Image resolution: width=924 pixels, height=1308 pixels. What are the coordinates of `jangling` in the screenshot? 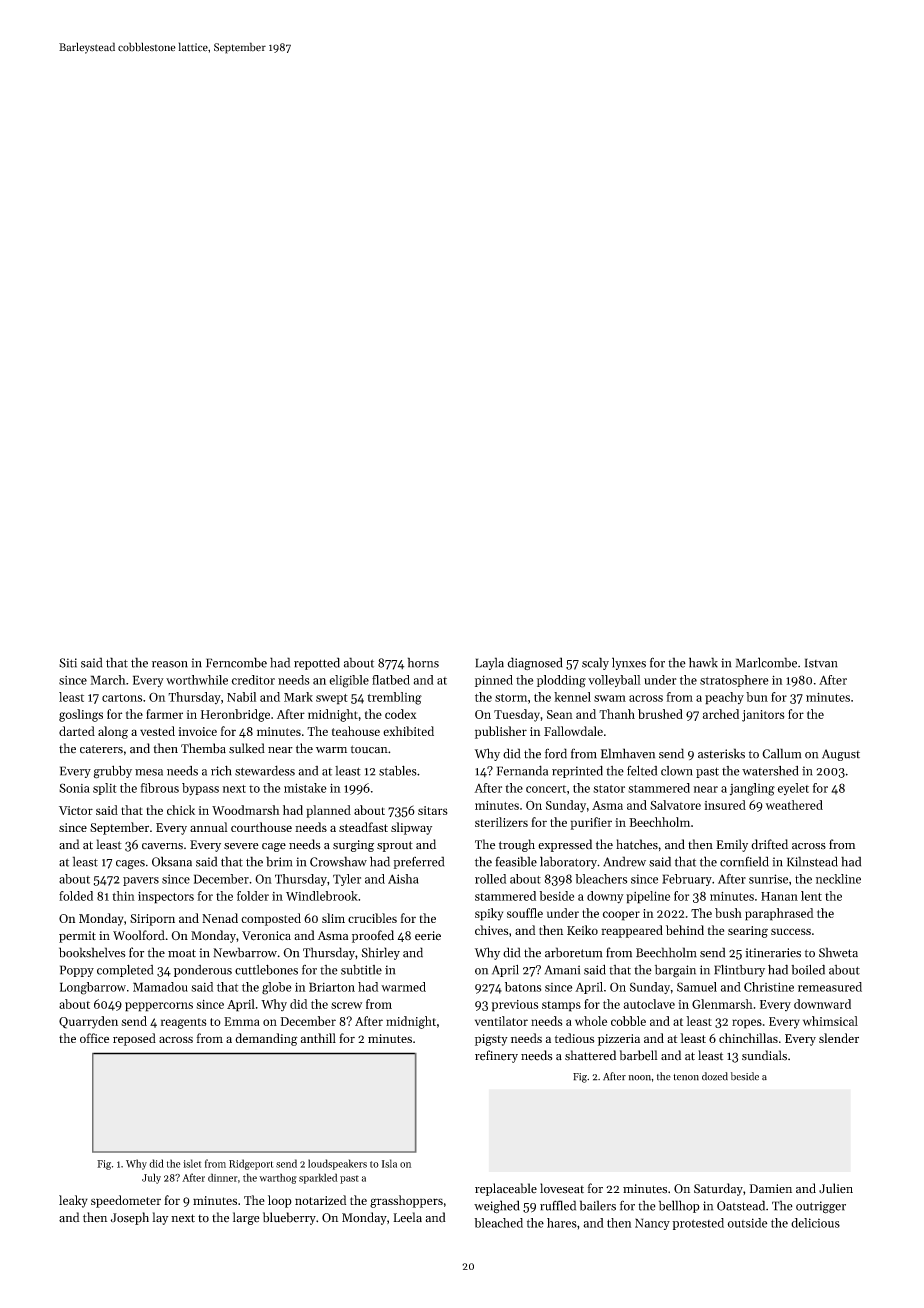 It's located at (752, 789).
